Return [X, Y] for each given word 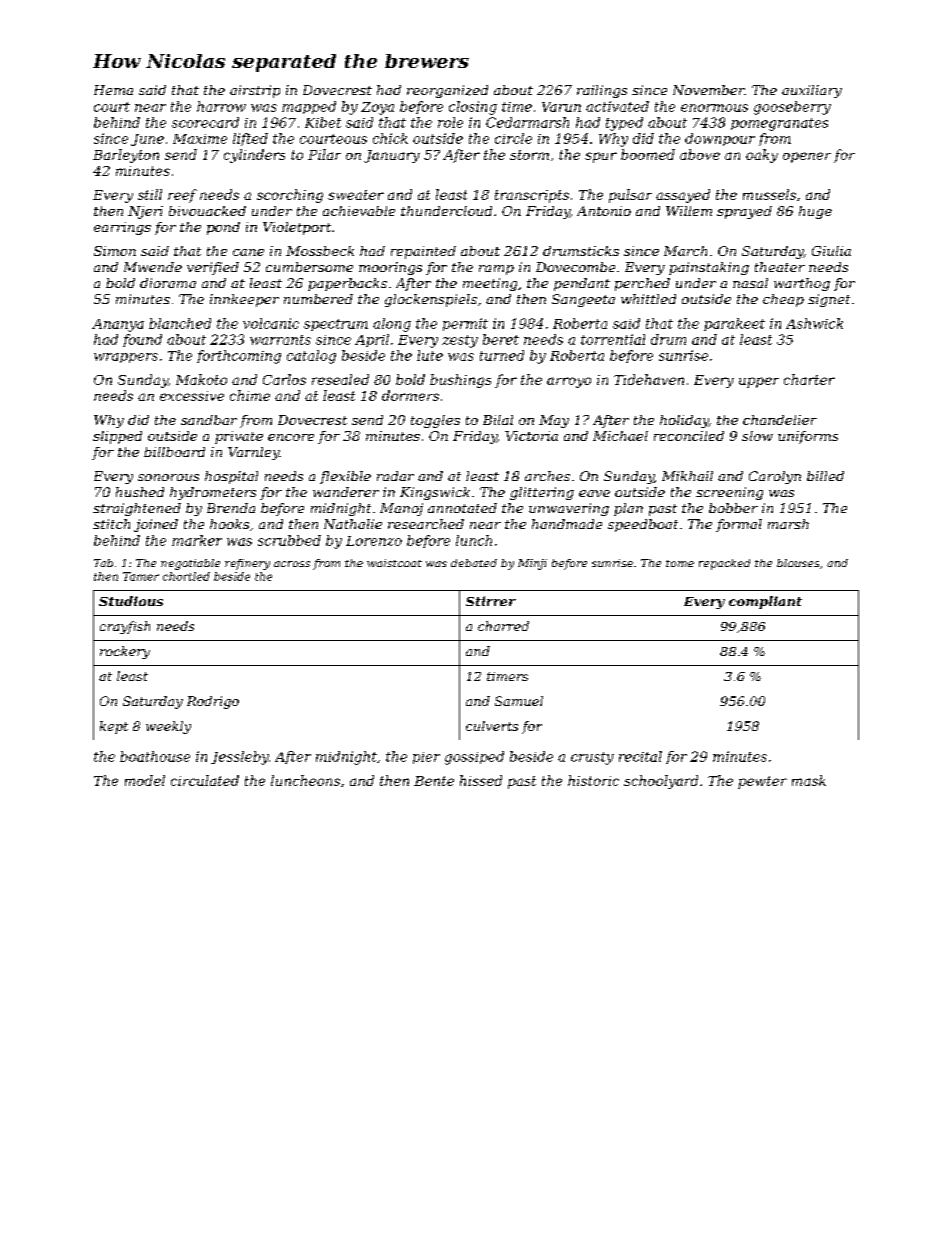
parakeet [734, 324]
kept [114, 727]
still [150, 194]
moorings [390, 268]
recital [640, 756]
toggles [435, 421]
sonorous [168, 477]
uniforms [808, 437]
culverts [492, 726]
